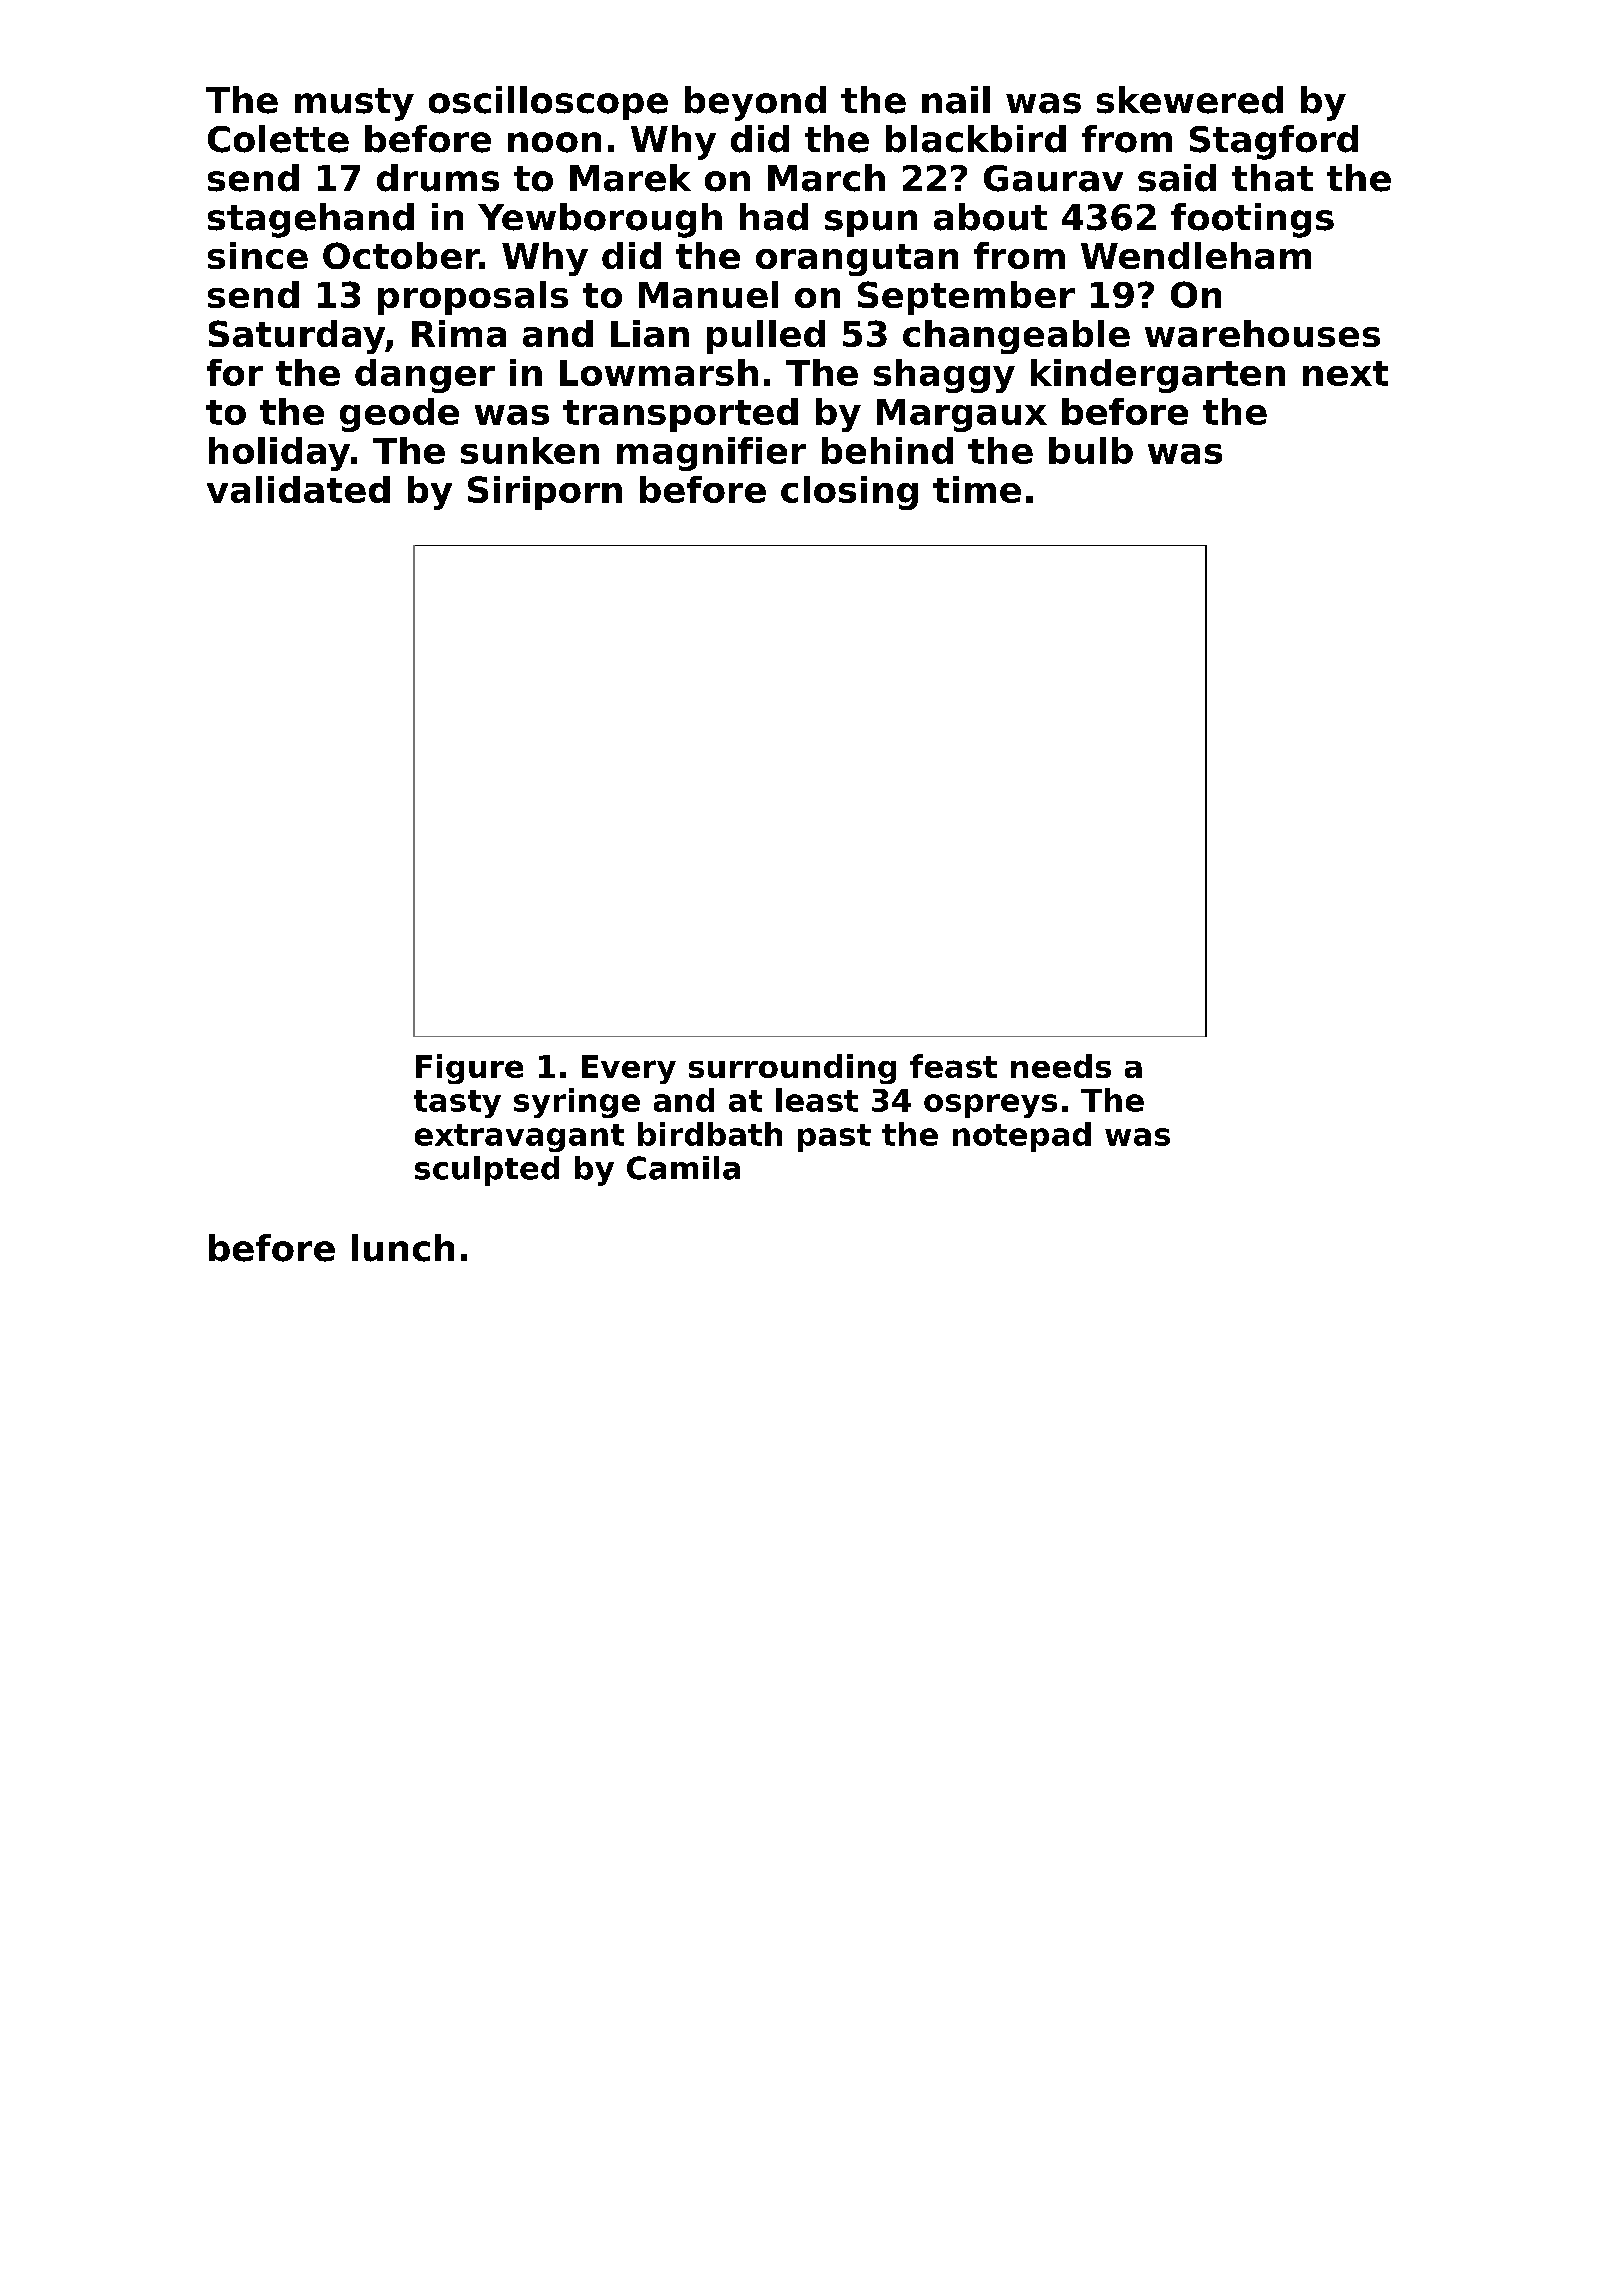  Describe the element at coordinates (545, 493) in the document. I see `Siriporn` at that location.
